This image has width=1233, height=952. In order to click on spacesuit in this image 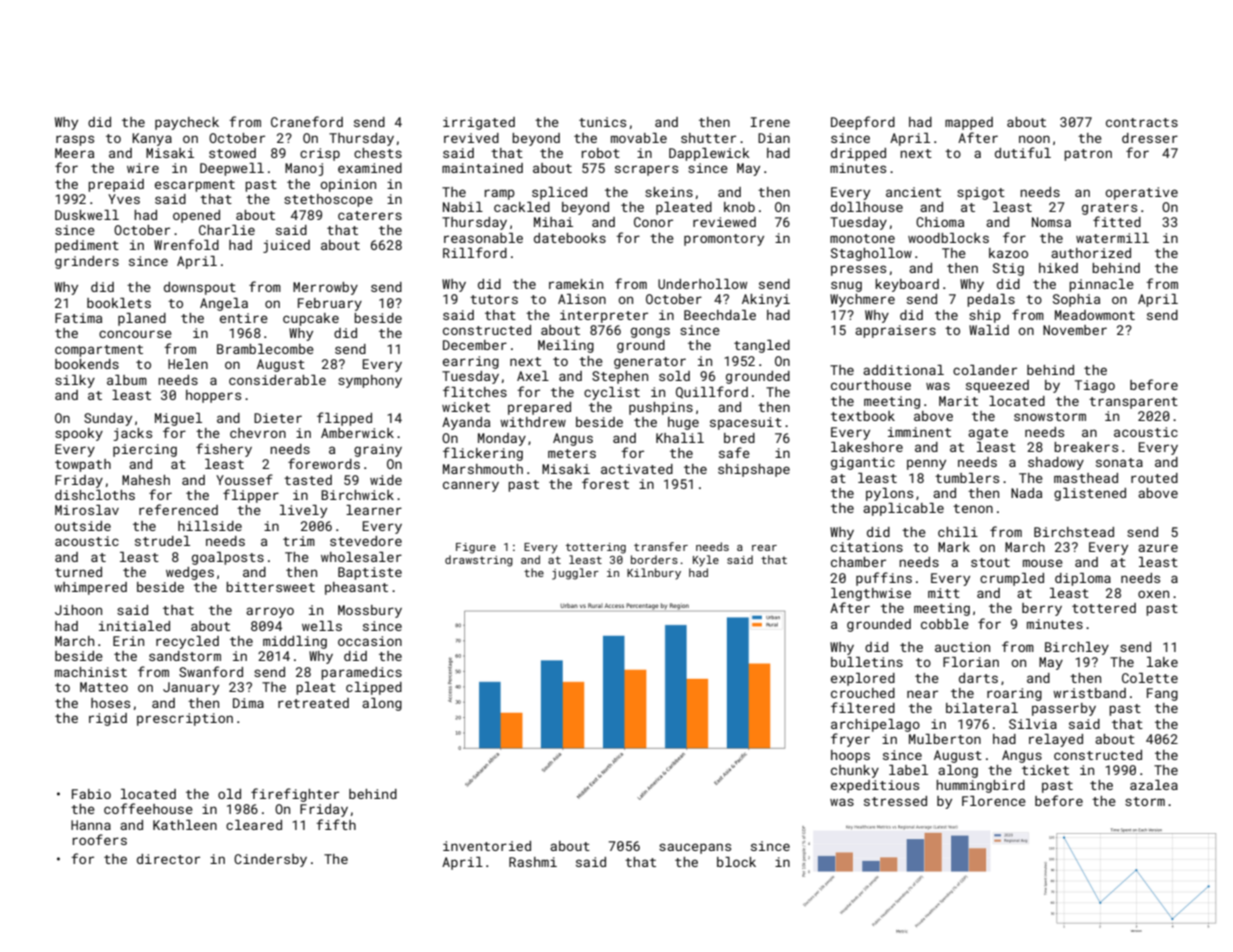, I will do `click(746, 423)`.
